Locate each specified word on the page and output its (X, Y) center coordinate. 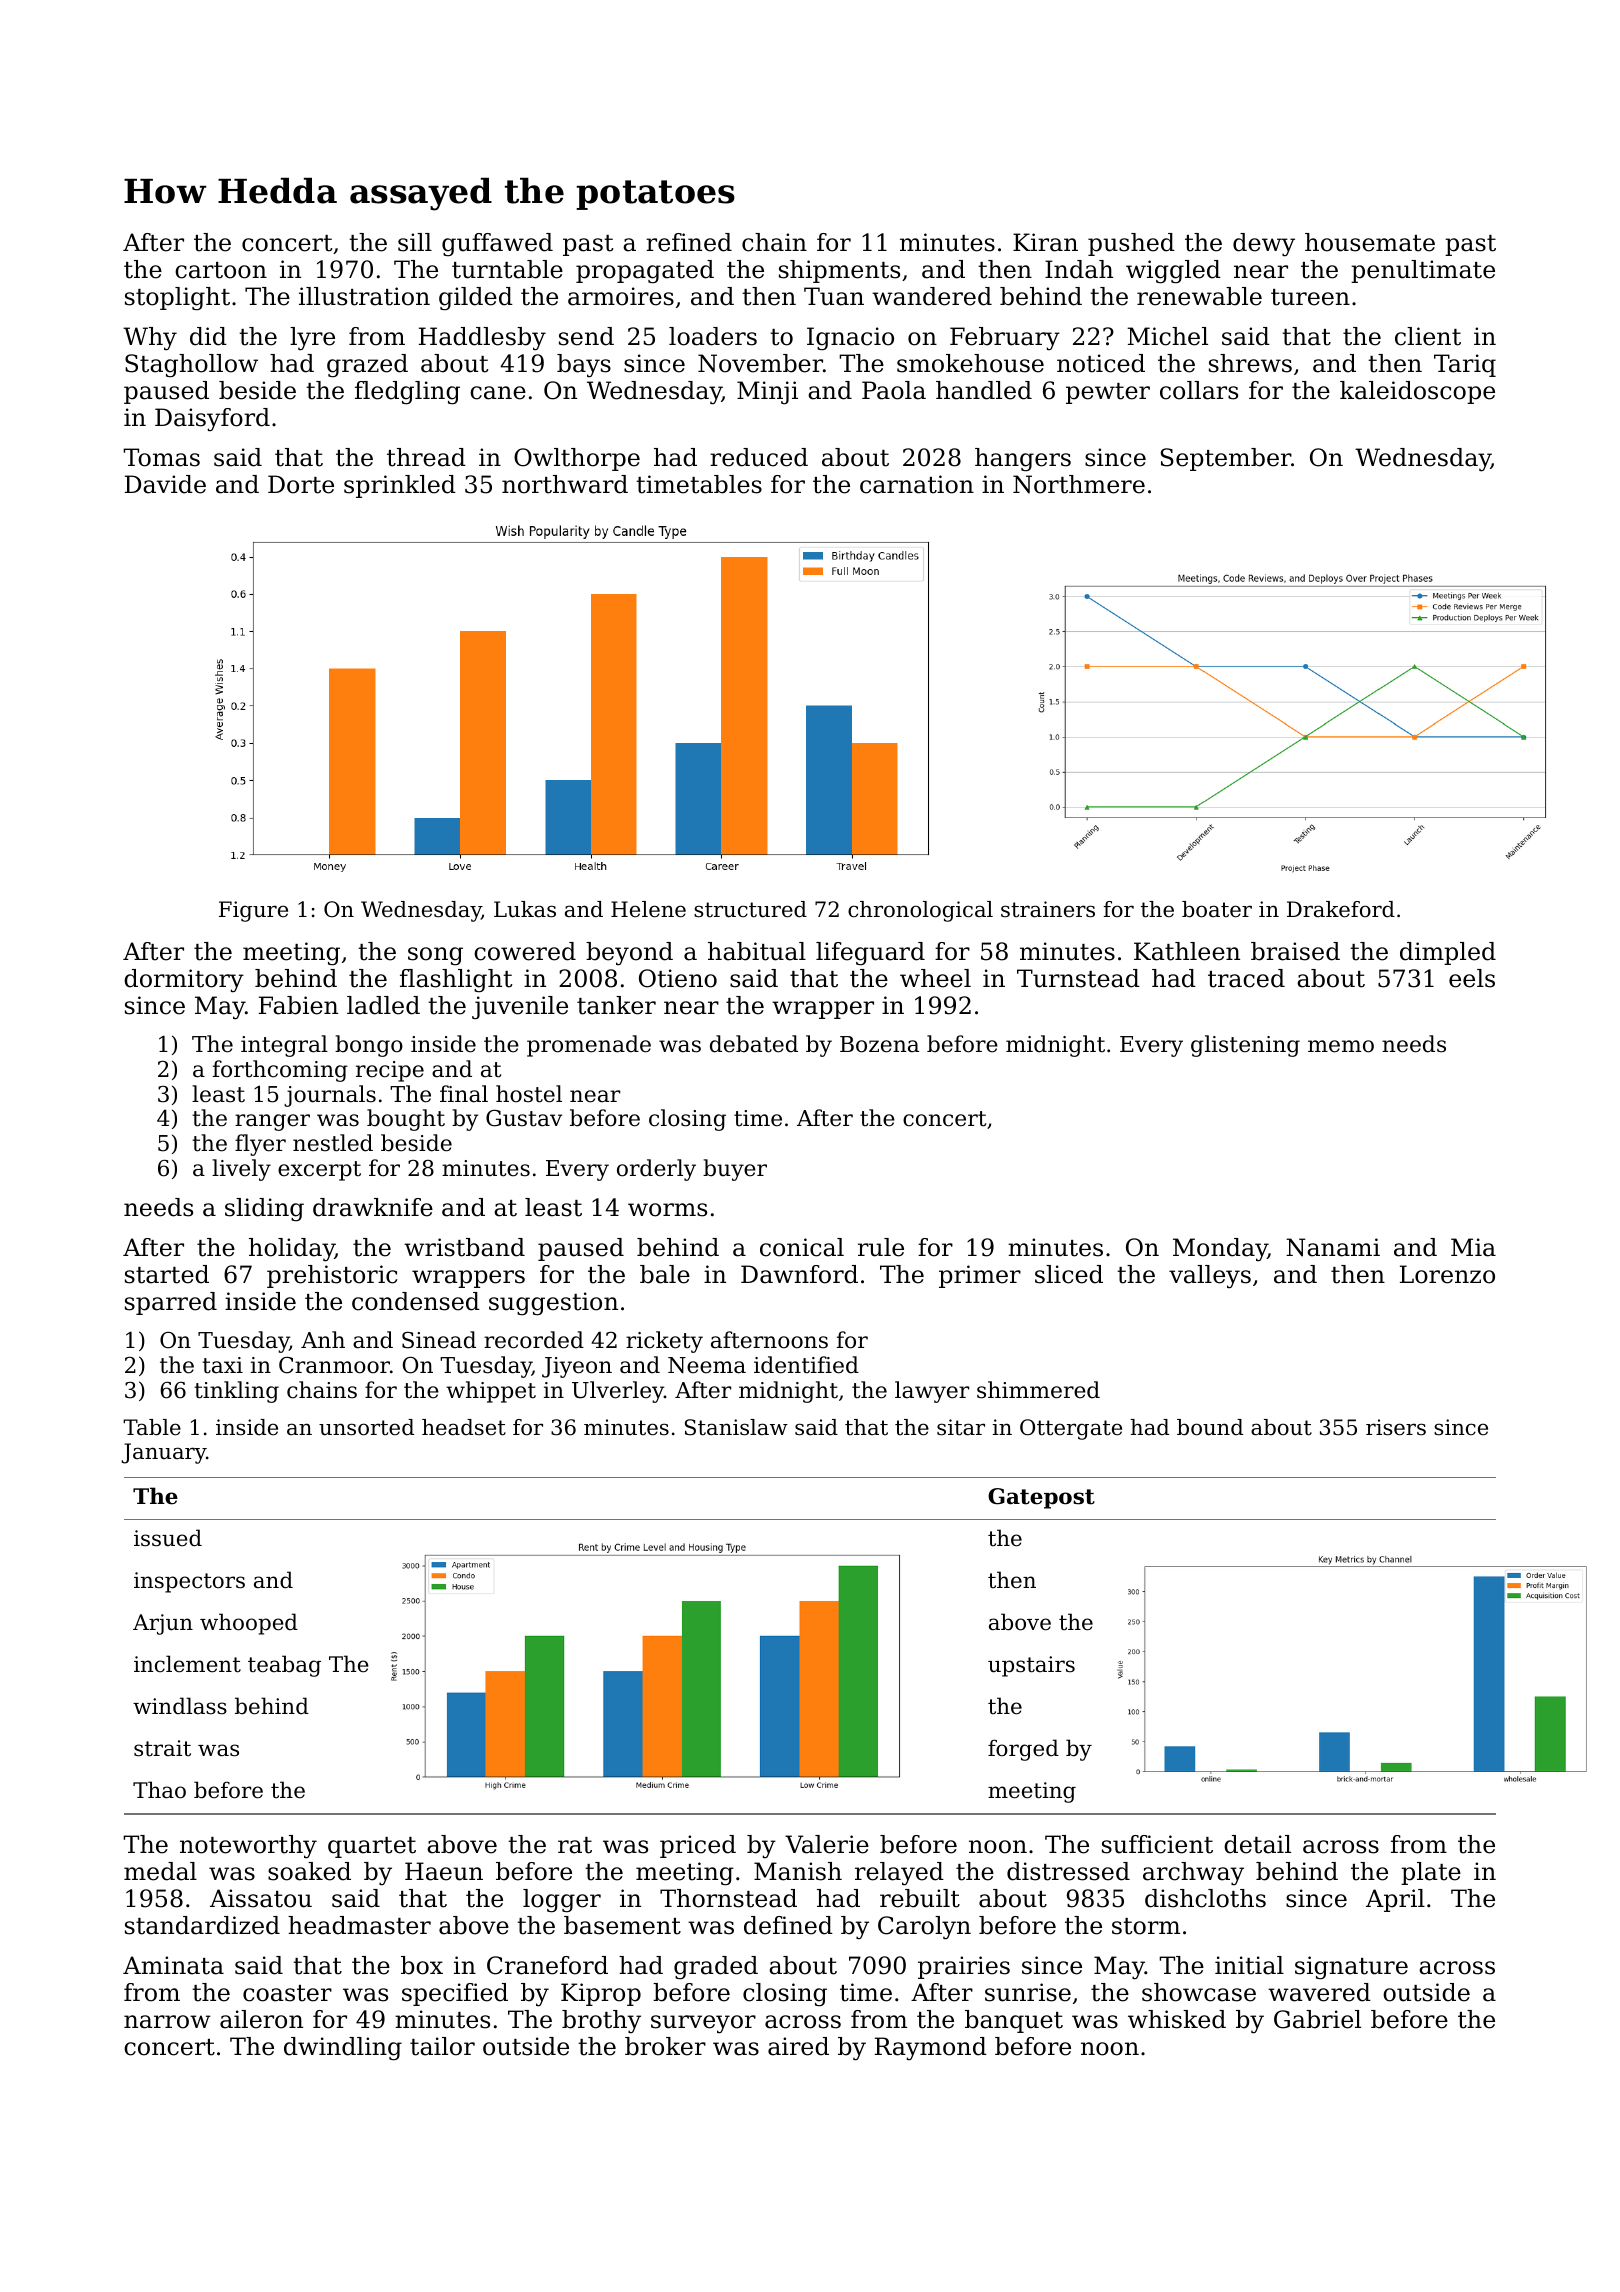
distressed (1068, 1871)
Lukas (525, 909)
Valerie (827, 1844)
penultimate (1423, 271)
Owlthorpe (577, 459)
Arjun (163, 1624)
